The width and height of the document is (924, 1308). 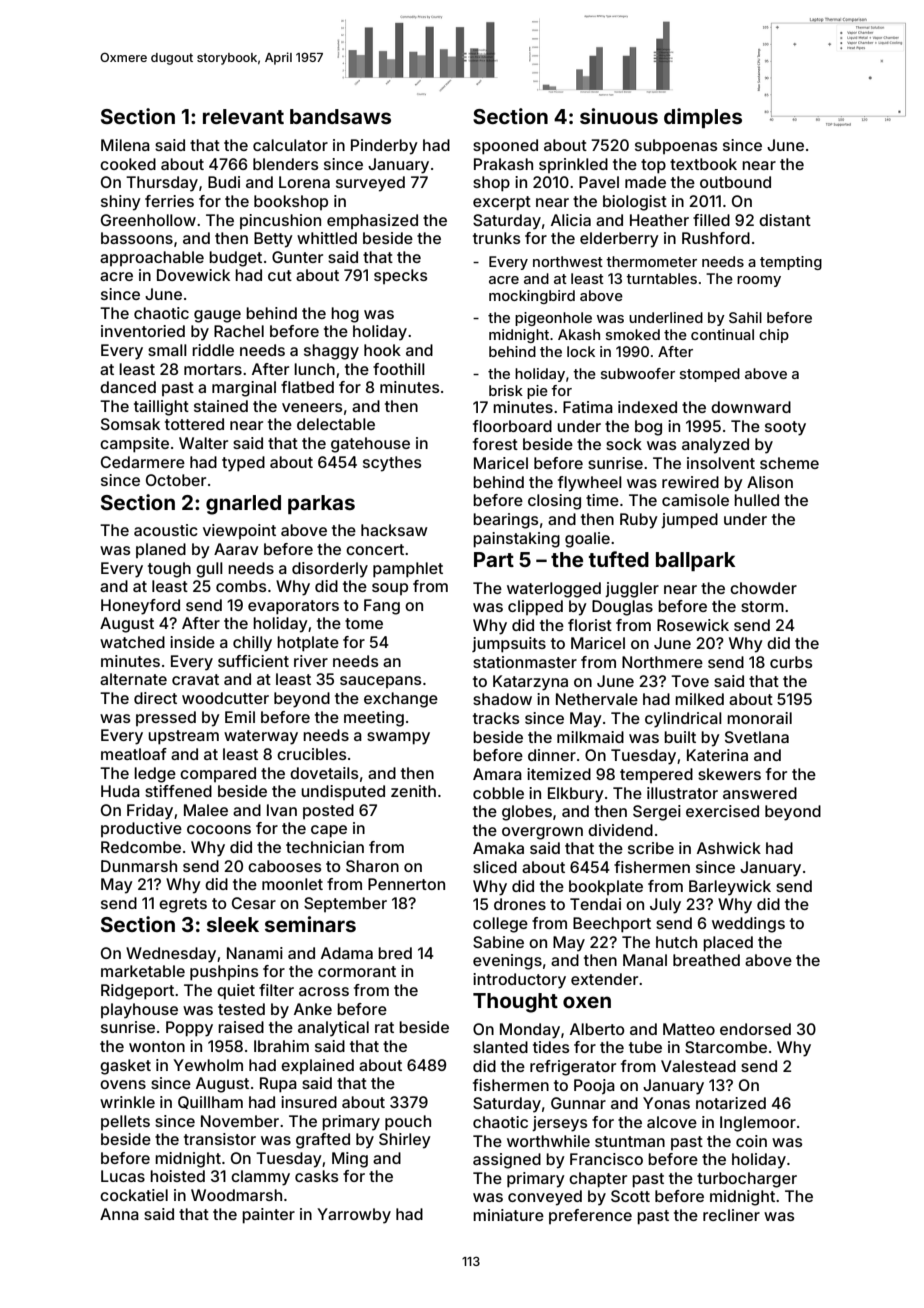 I want to click on trunks, so click(x=496, y=238).
